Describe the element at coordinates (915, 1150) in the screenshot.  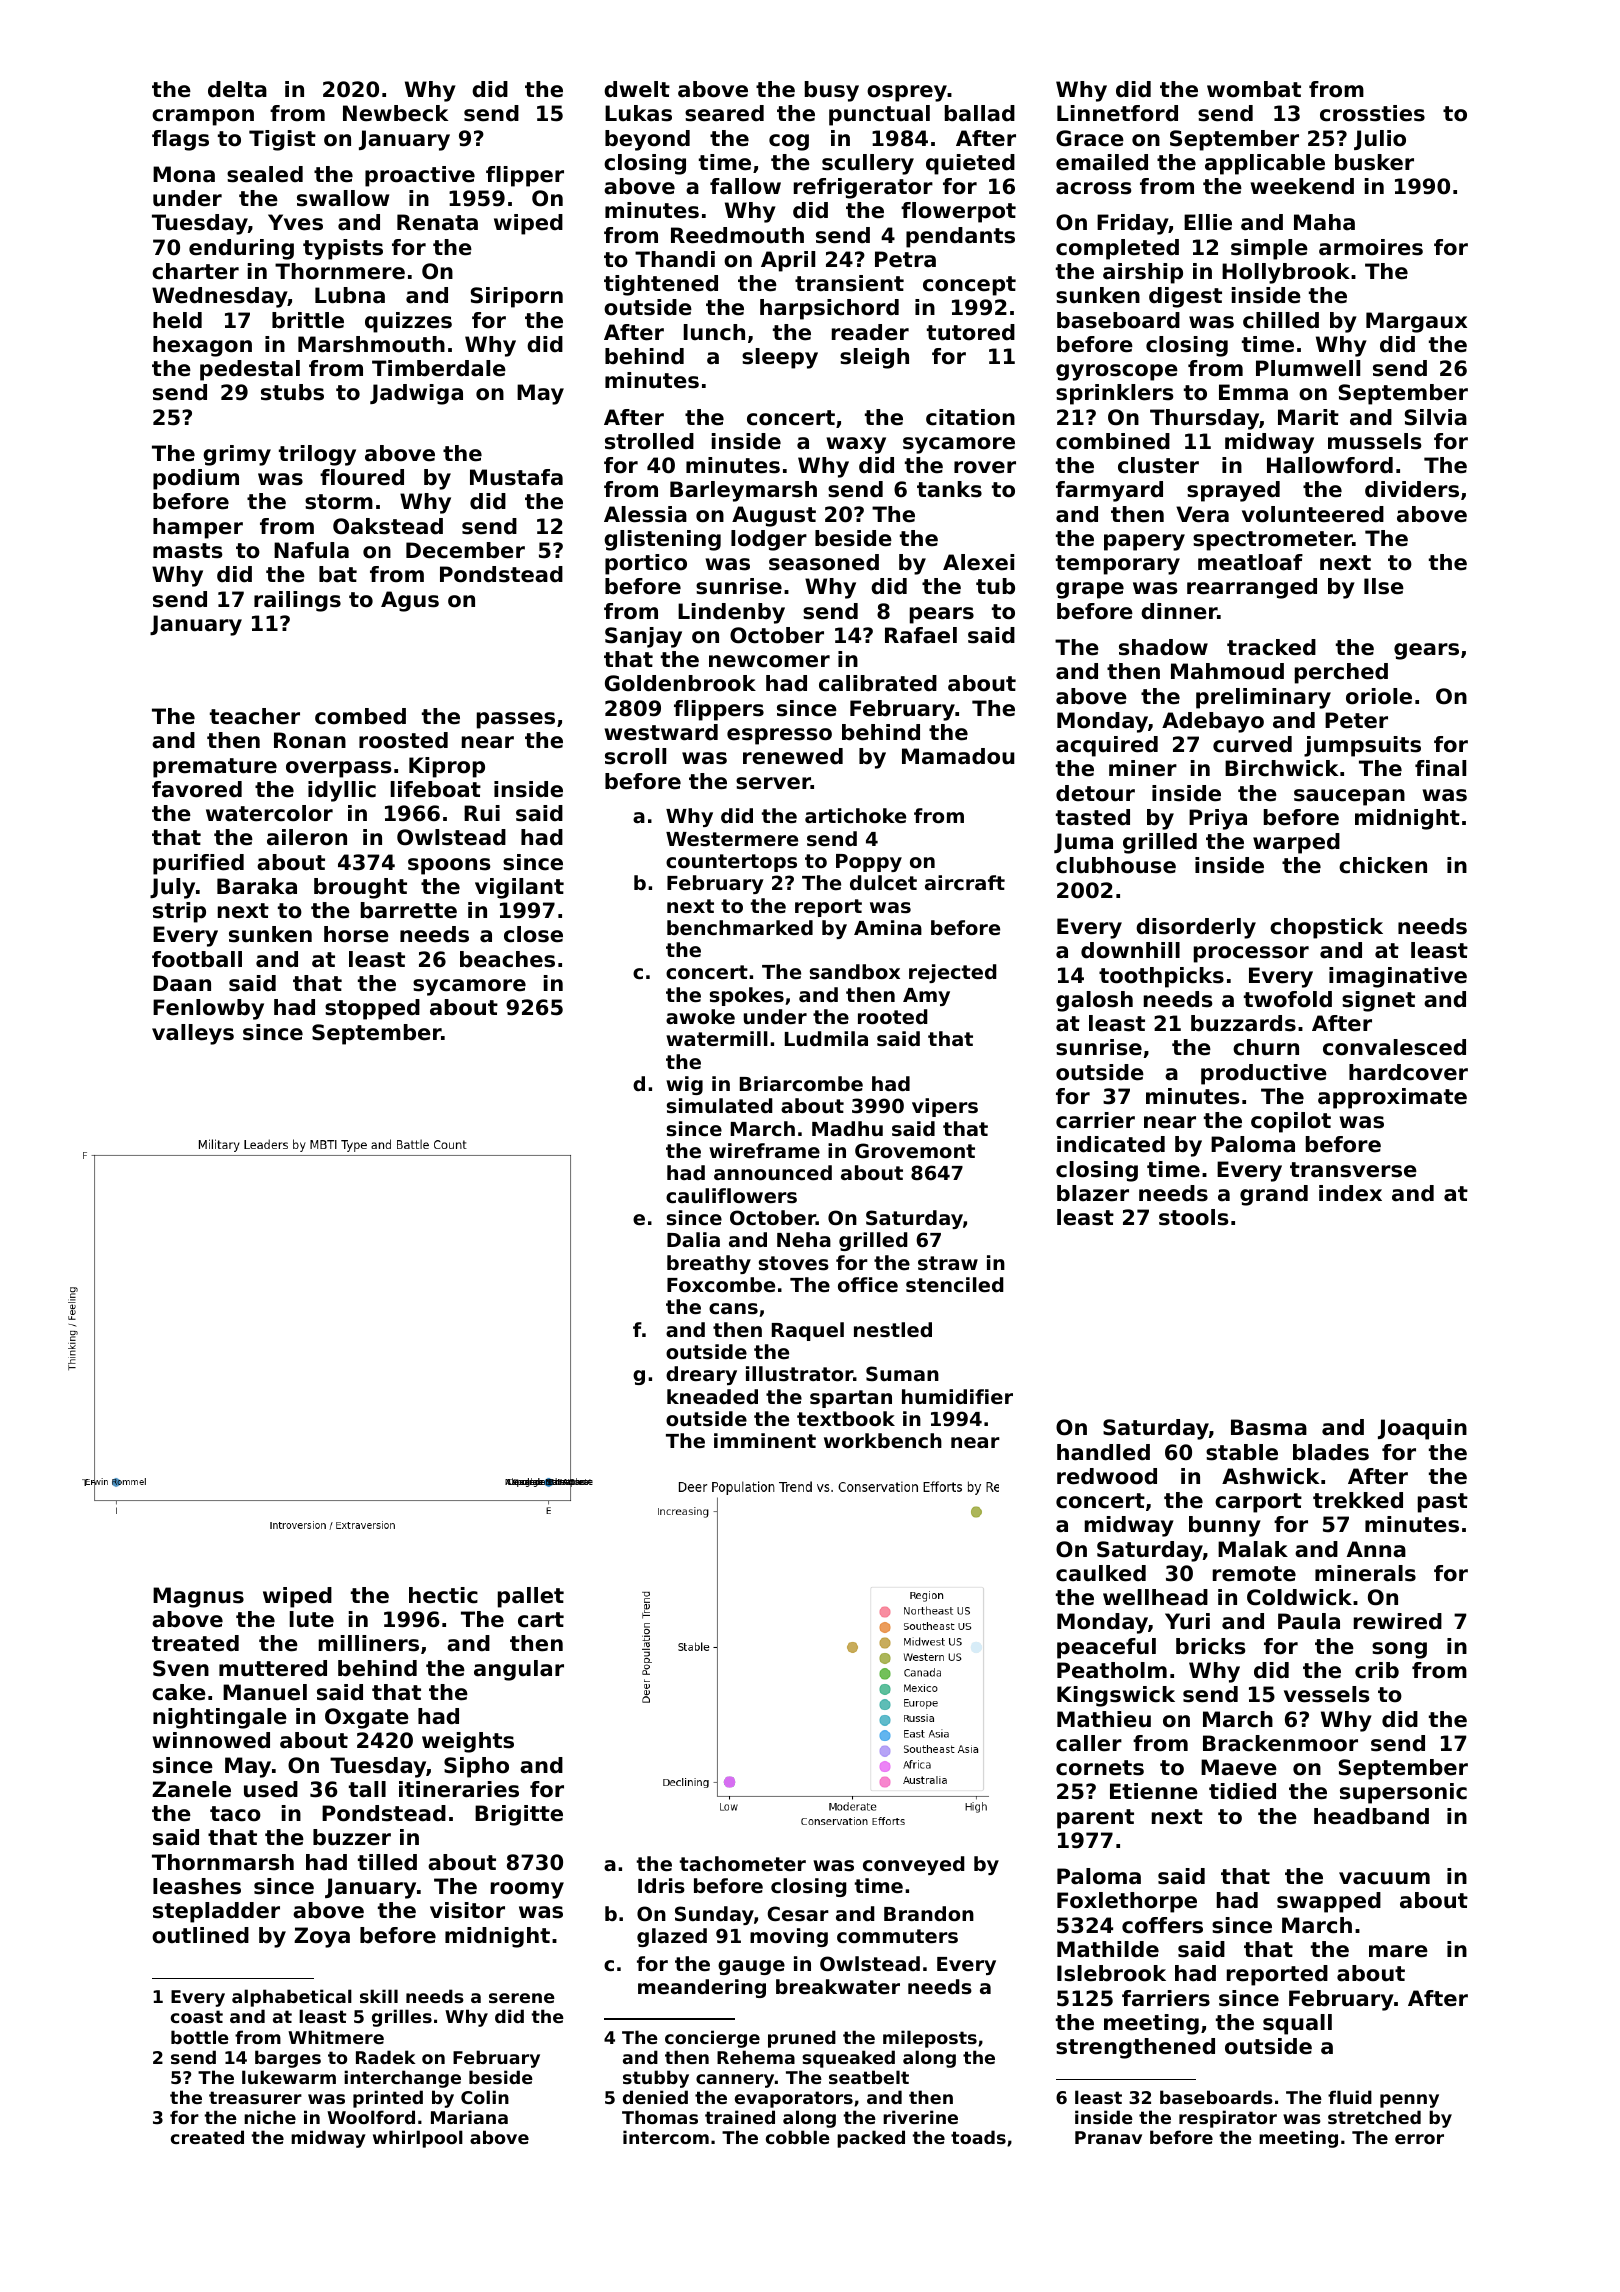
I see `Grovemont` at that location.
